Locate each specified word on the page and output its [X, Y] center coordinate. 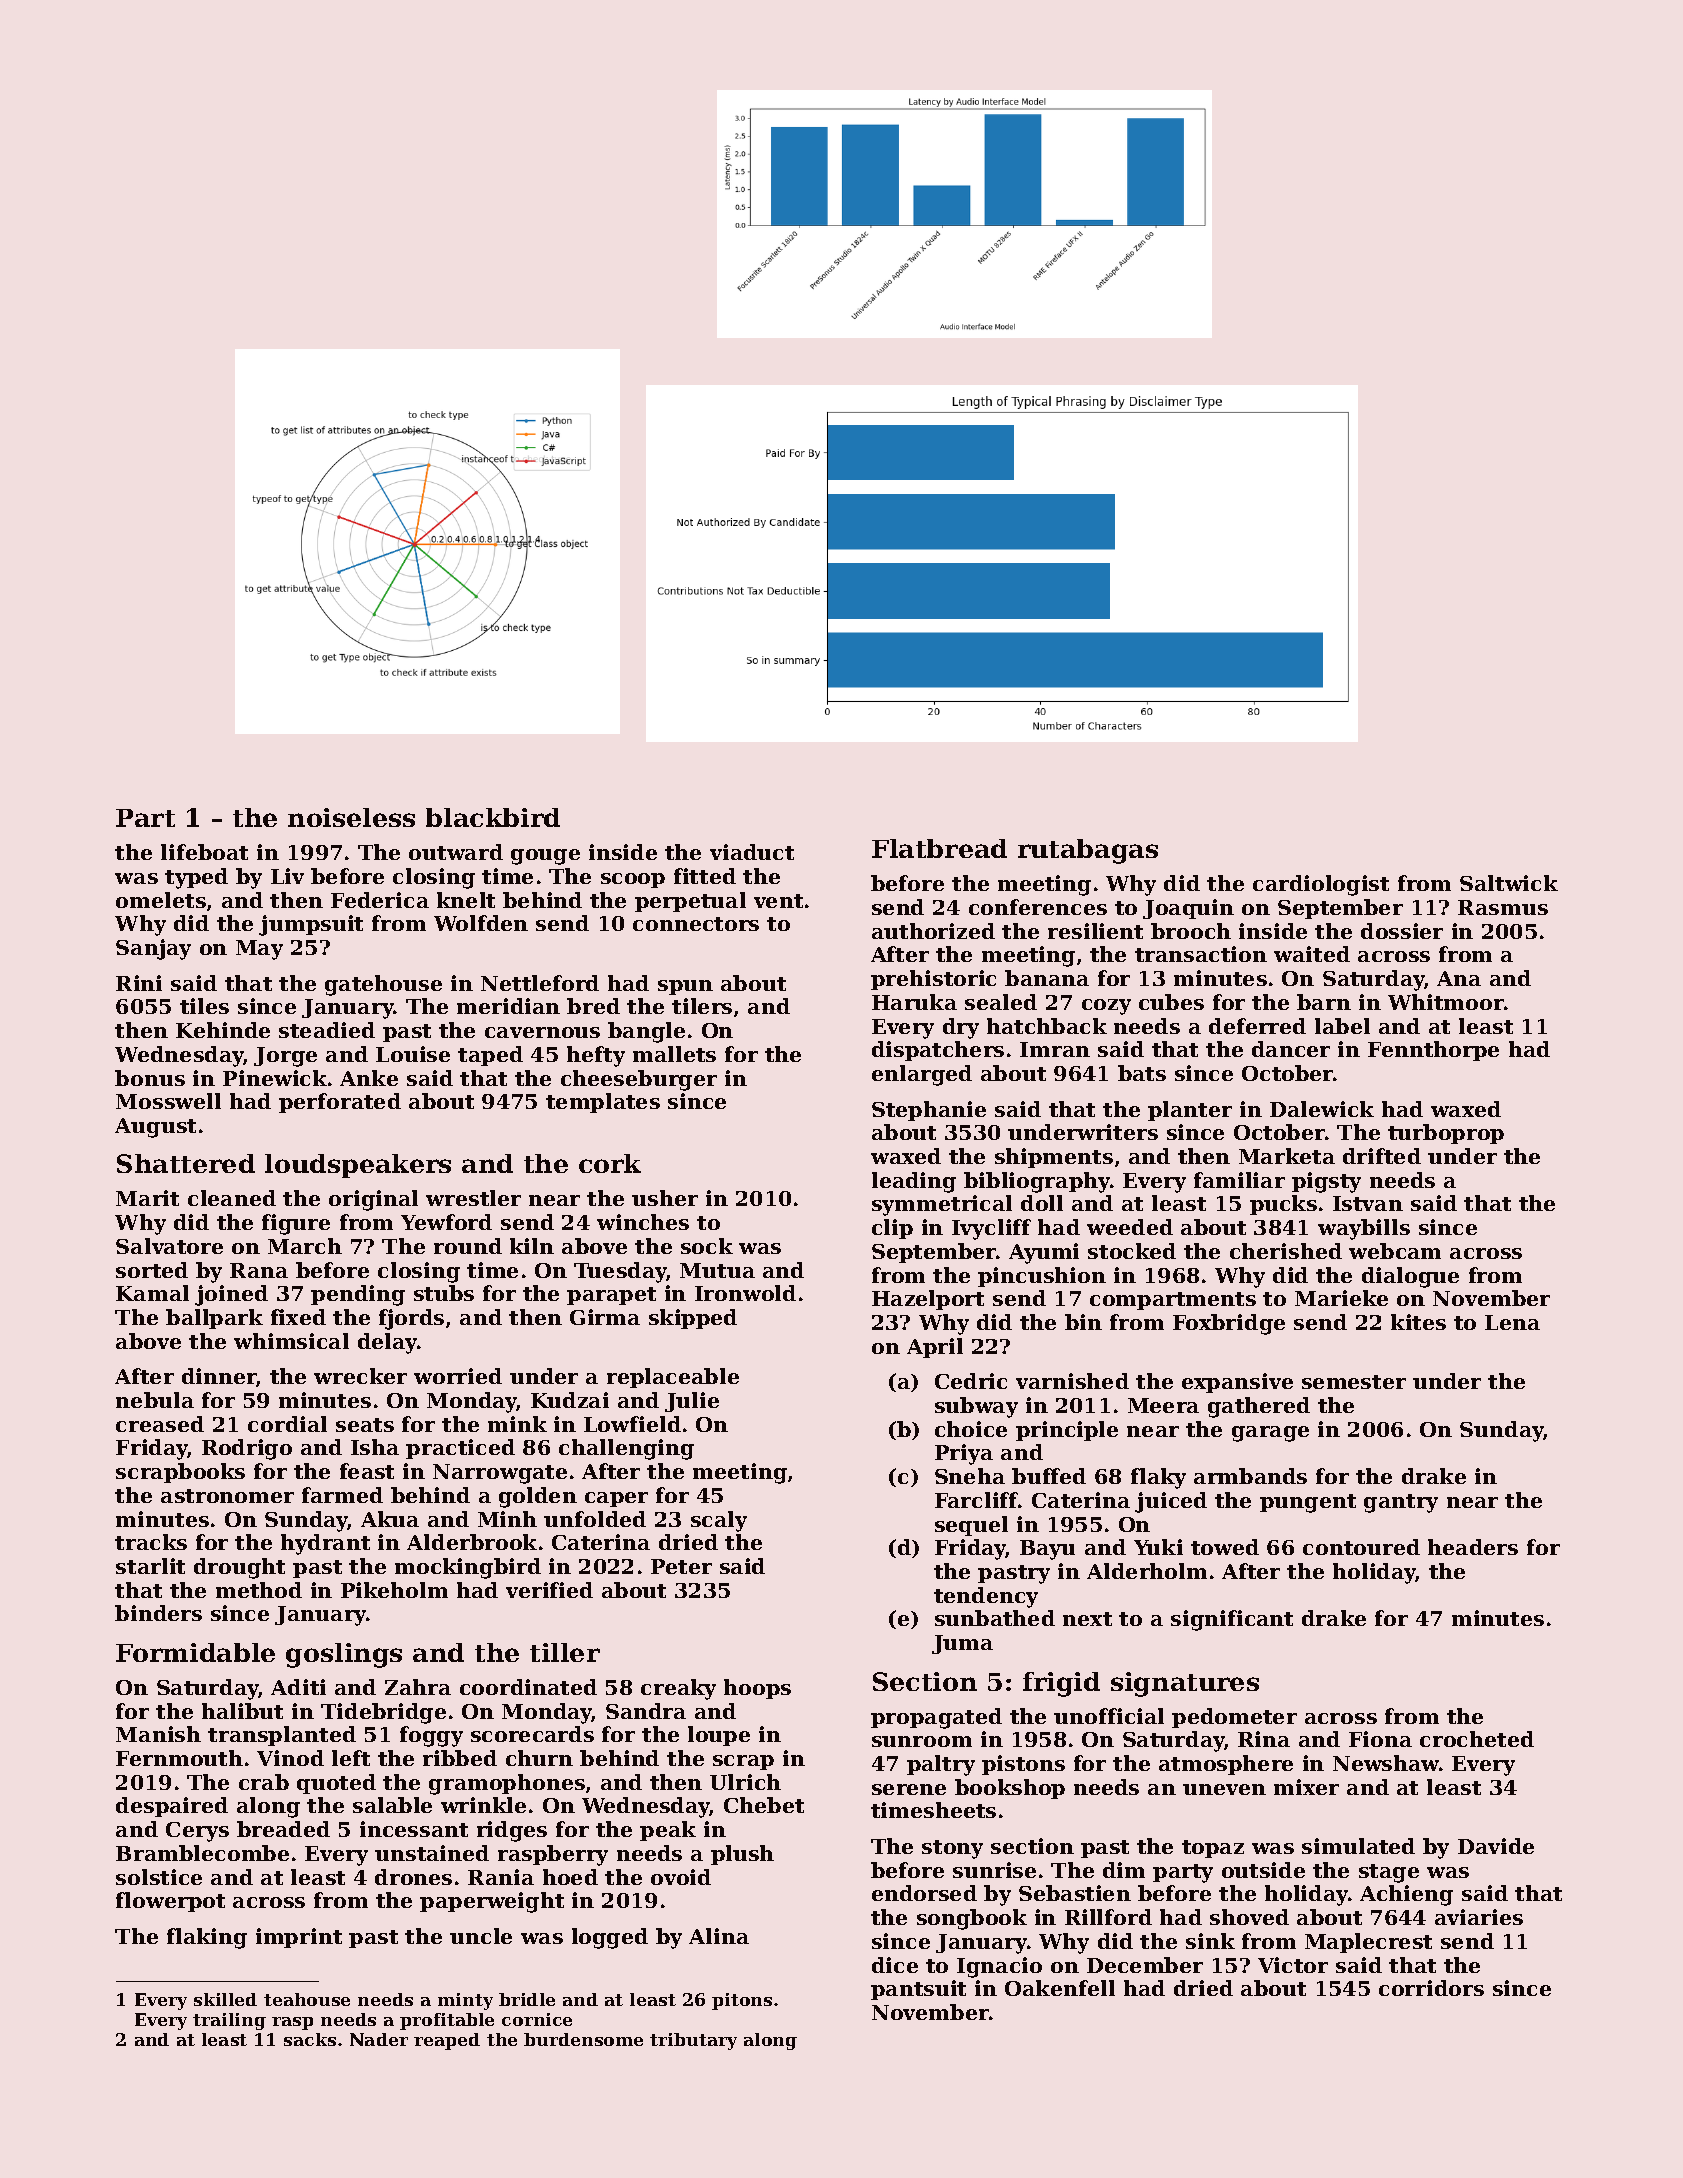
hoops [757, 1689]
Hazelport [928, 1300]
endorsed [924, 1893]
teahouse [307, 1999]
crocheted [1477, 1739]
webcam [1395, 1251]
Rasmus [1503, 907]
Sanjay [153, 949]
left [351, 1758]
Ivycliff [991, 1229]
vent [778, 901]
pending [358, 1295]
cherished [1286, 1251]
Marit [147, 1198]
